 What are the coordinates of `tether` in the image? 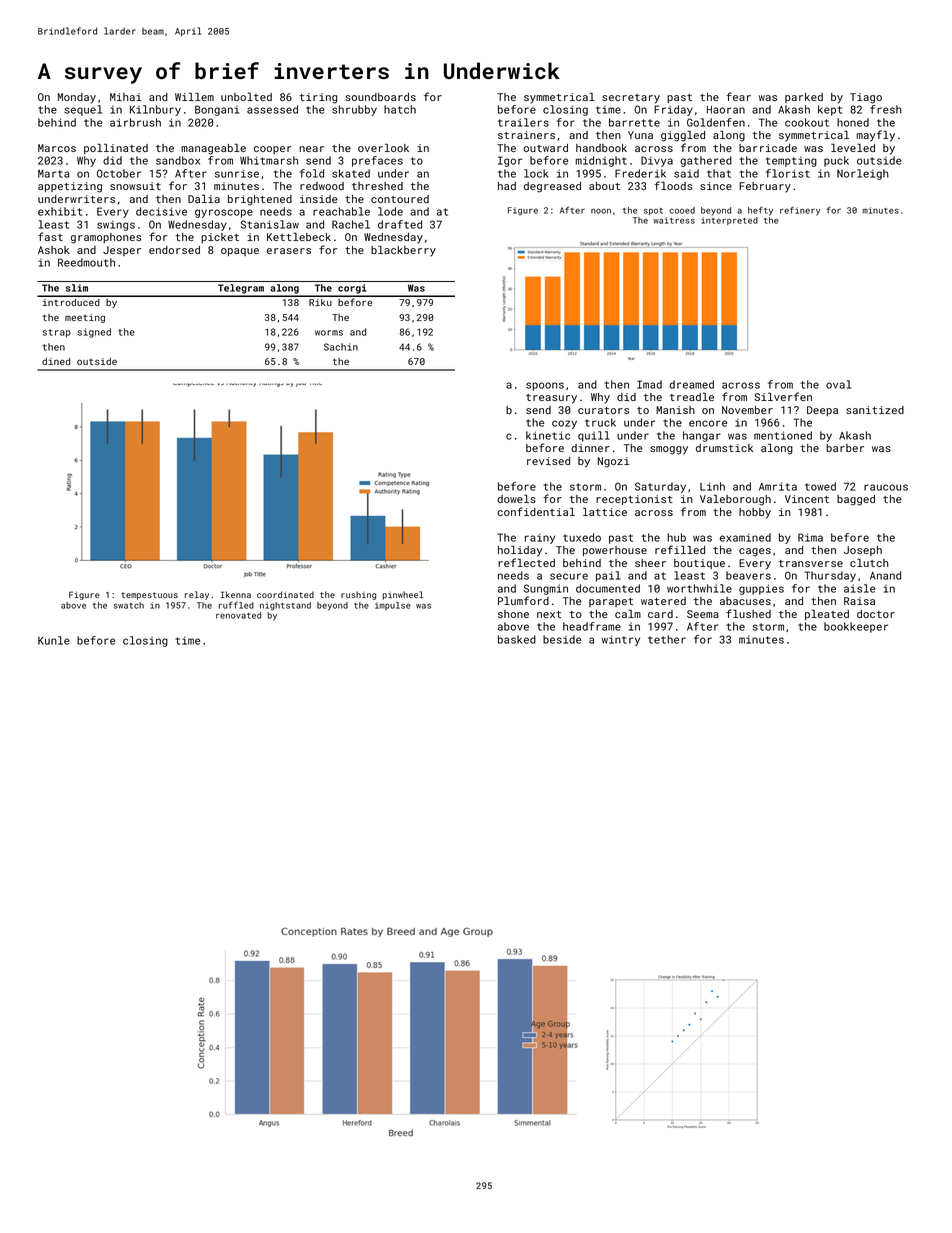 It's located at (667, 639).
